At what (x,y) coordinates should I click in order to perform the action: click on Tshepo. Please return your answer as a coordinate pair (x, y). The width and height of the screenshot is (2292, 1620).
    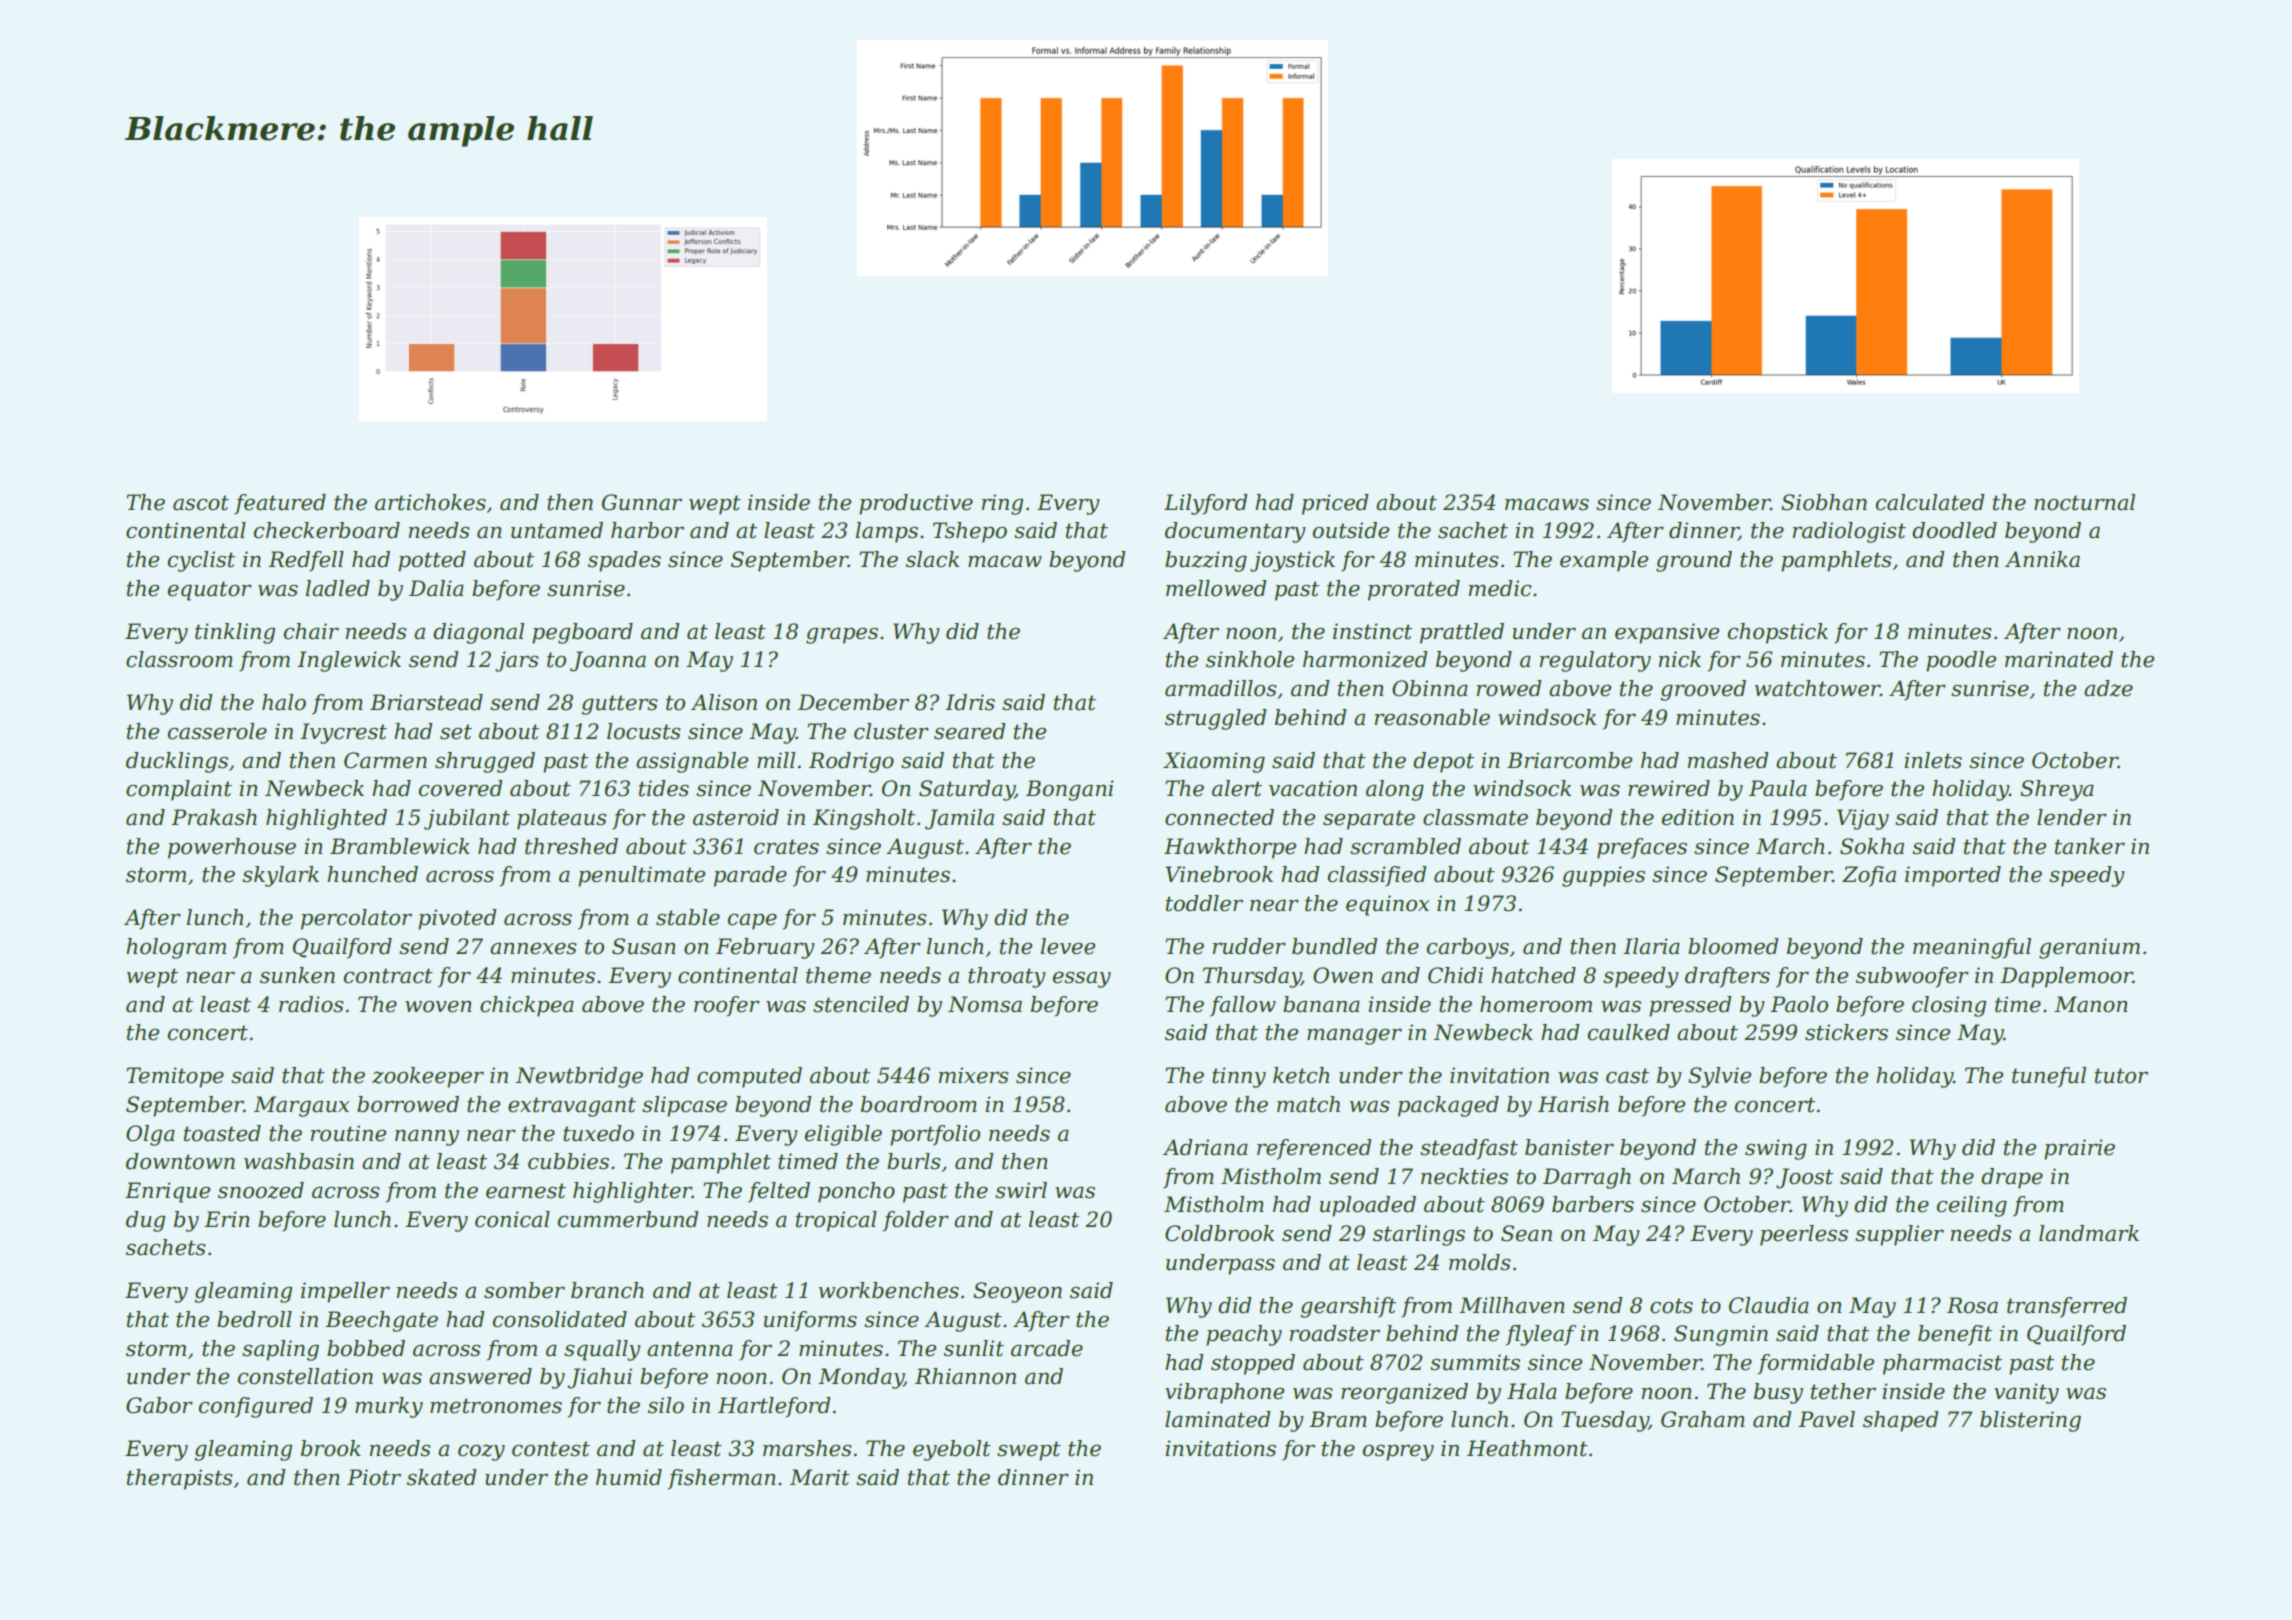
    Looking at the image, I should click on (970, 532).
